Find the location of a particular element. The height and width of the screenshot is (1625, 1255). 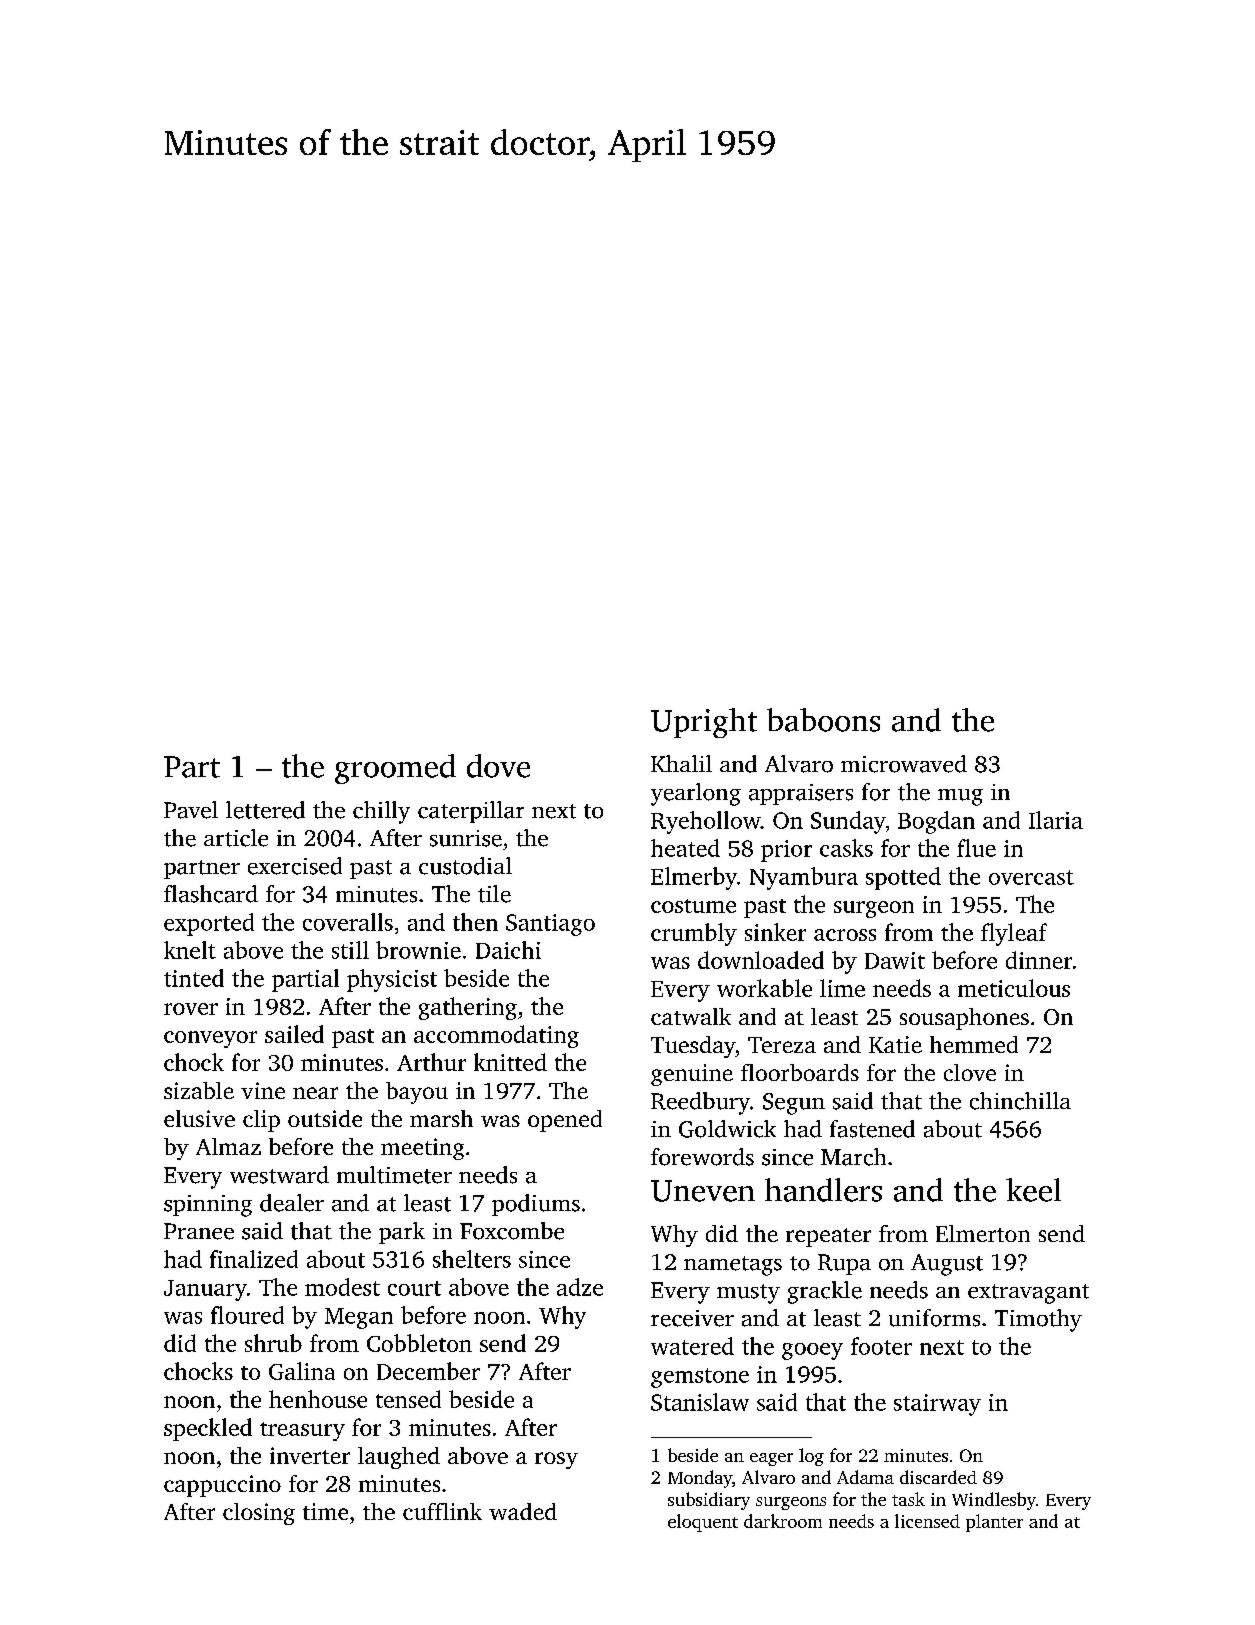

repeater is located at coordinates (828, 1237).
